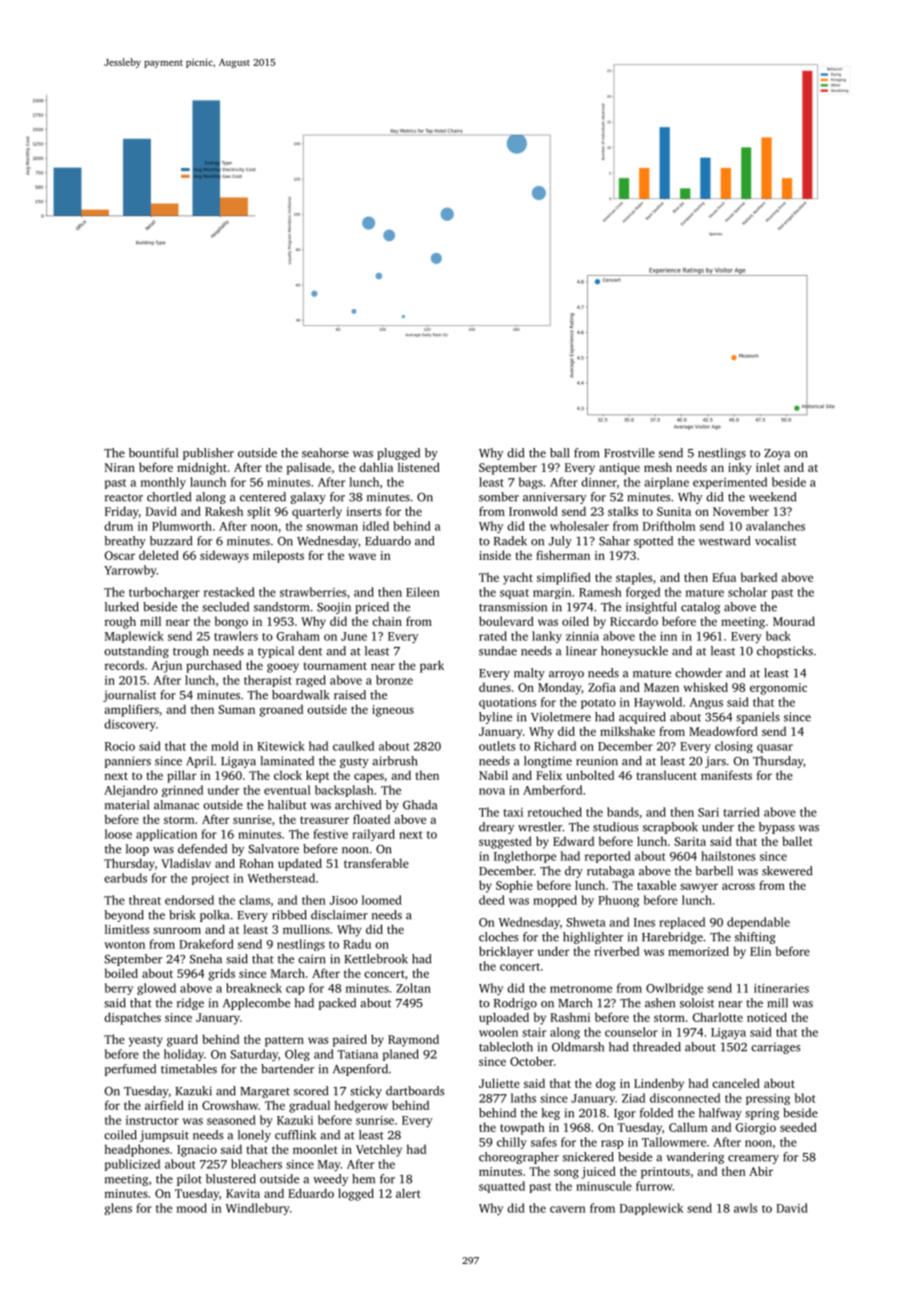 The width and height of the image is (924, 1308). Describe the element at coordinates (506, 952) in the image. I see `bricklayer` at that location.
